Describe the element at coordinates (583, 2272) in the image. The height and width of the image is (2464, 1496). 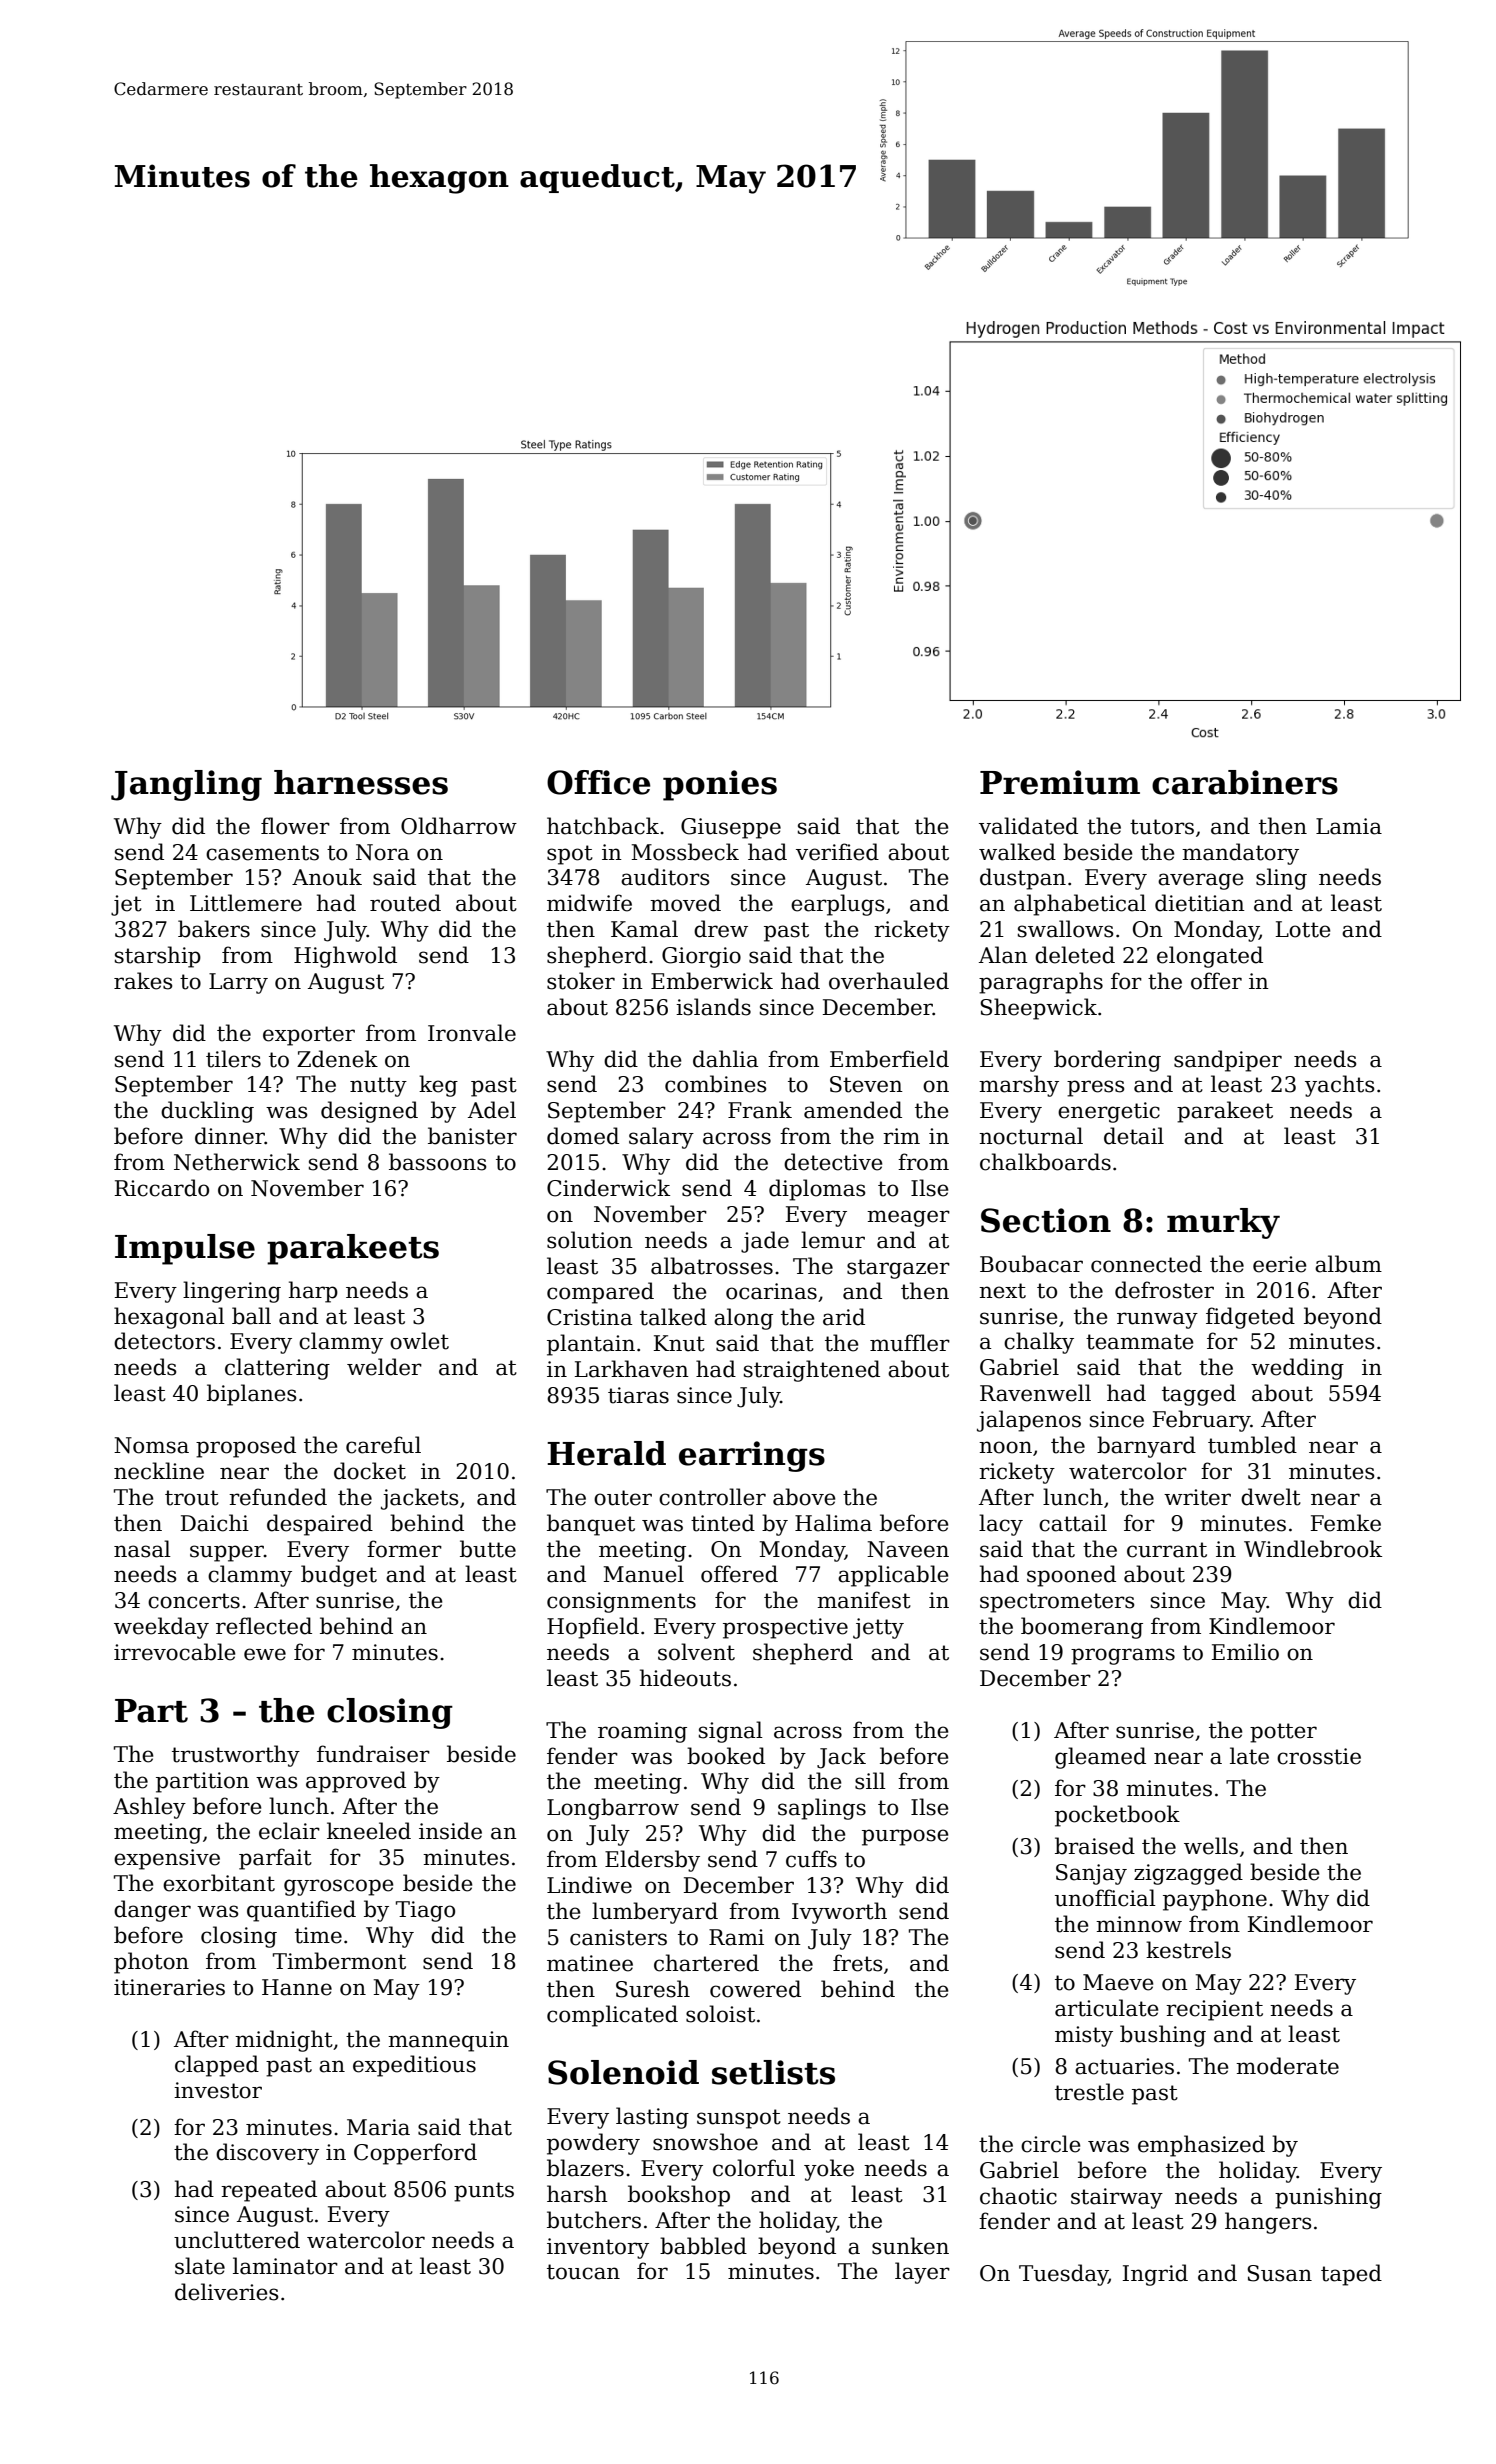
I see `toucan` at that location.
